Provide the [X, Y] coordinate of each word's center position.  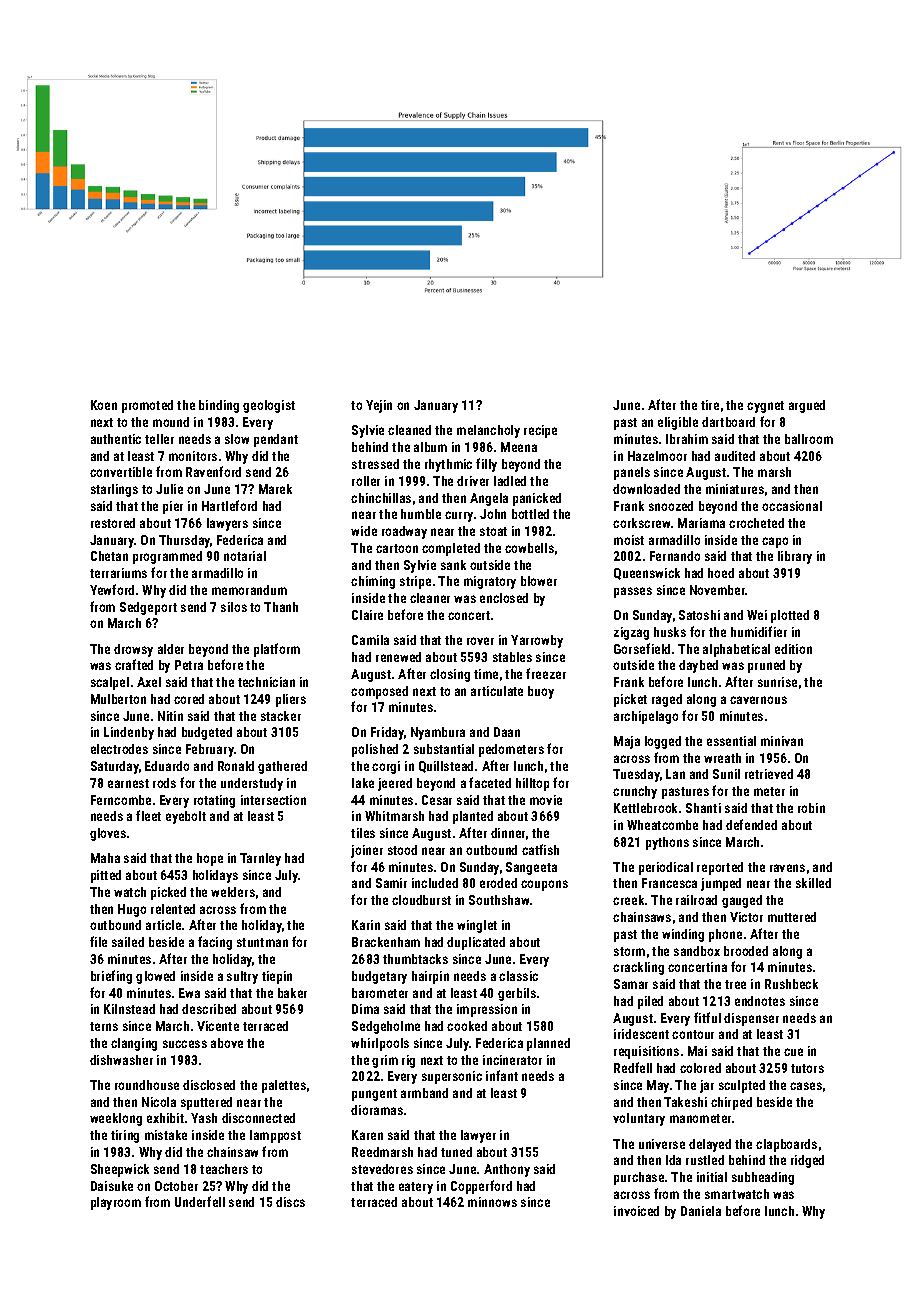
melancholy [488, 431]
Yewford [112, 589]
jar [707, 1086]
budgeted [207, 733]
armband [424, 1093]
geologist [269, 406]
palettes [284, 1086]
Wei [757, 615]
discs [290, 1202]
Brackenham [386, 942]
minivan [782, 741]
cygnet [765, 407]
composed [379, 692]
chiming [373, 582]
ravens [787, 868]
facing [215, 943]
